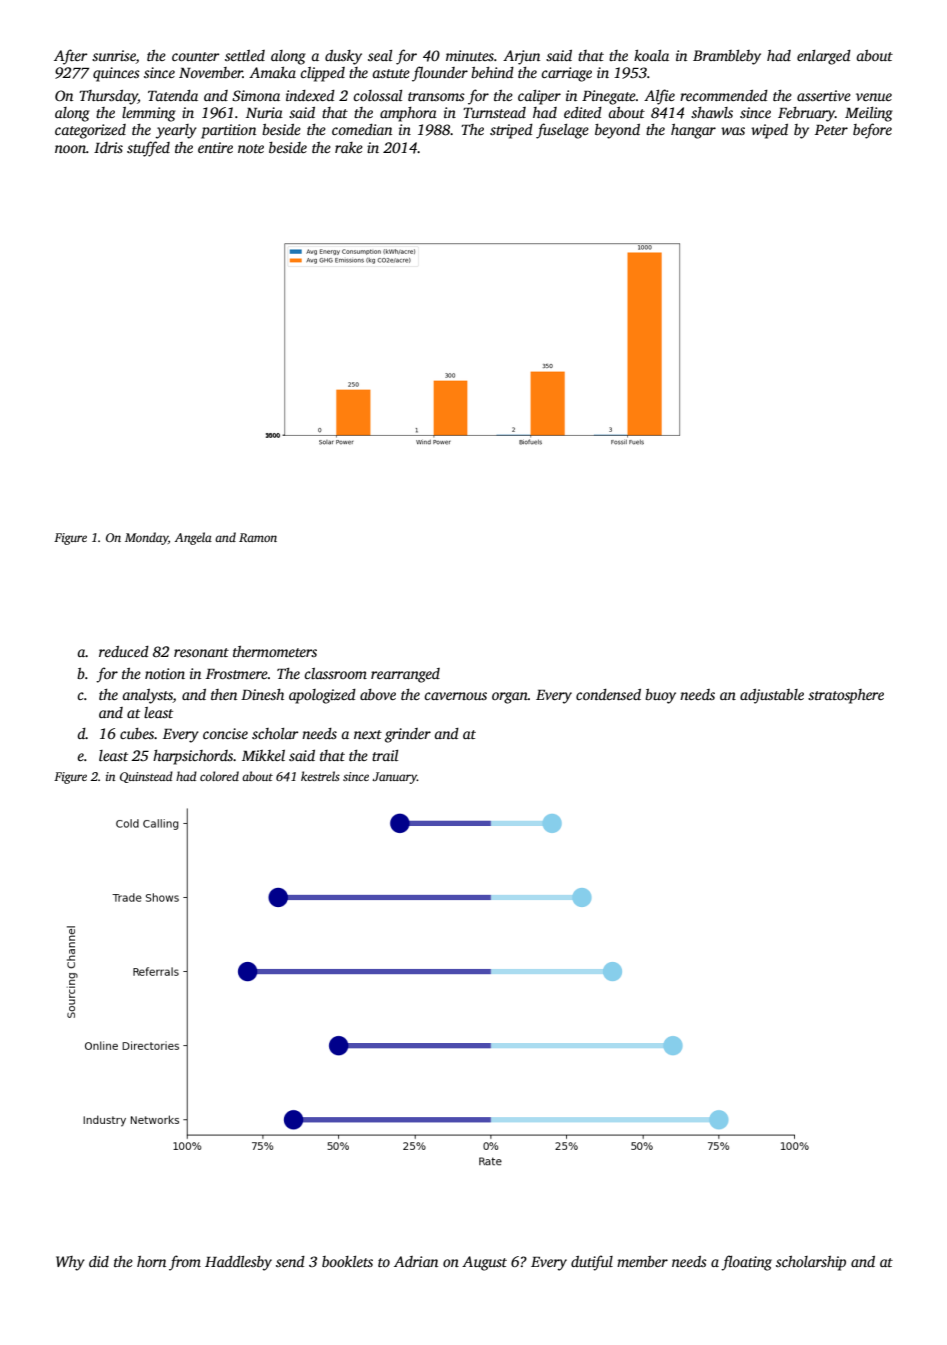 This screenshot has width=947, height=1345. I want to click on member, so click(642, 1261).
